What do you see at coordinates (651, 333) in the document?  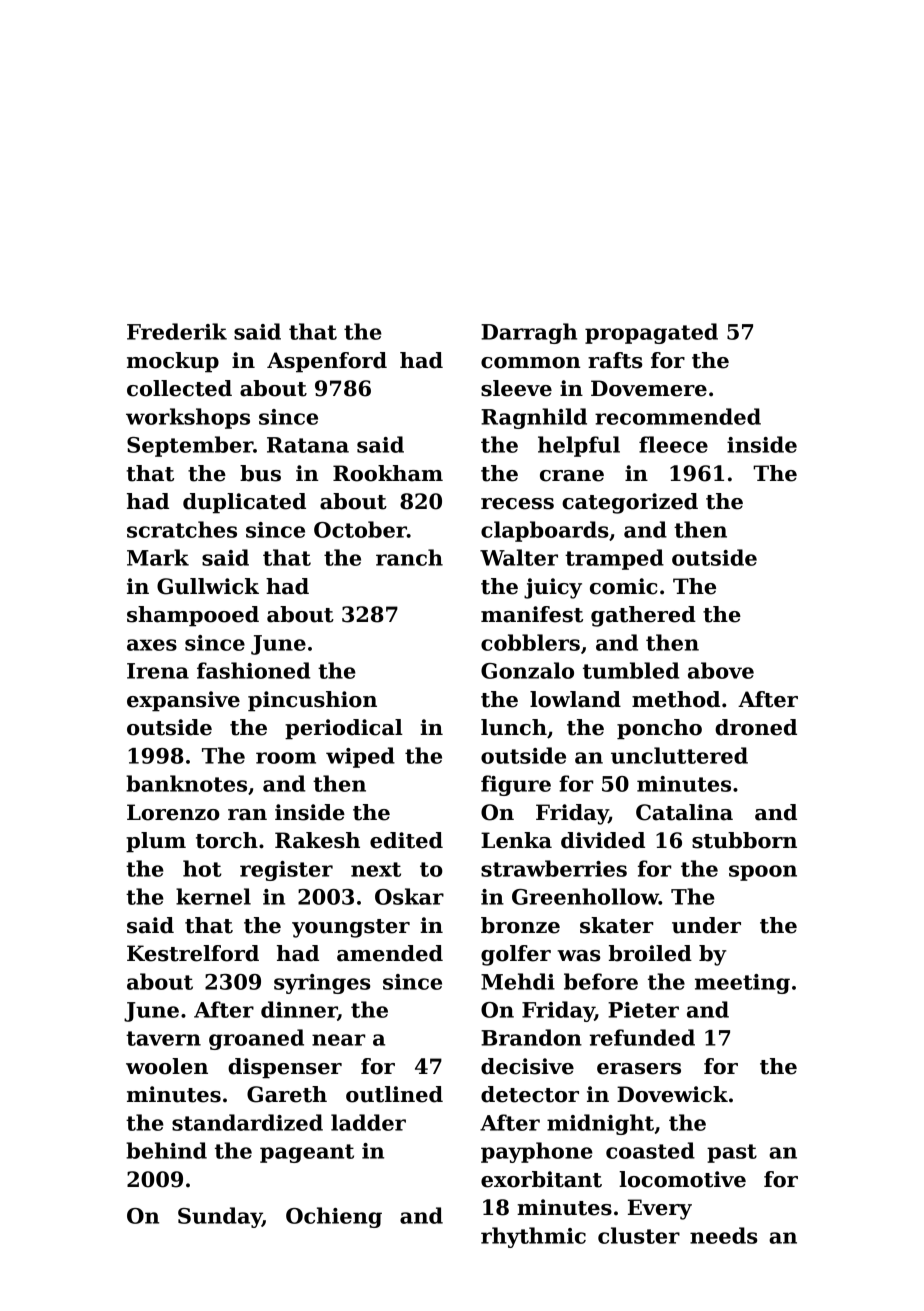 I see `propagated` at bounding box center [651, 333].
